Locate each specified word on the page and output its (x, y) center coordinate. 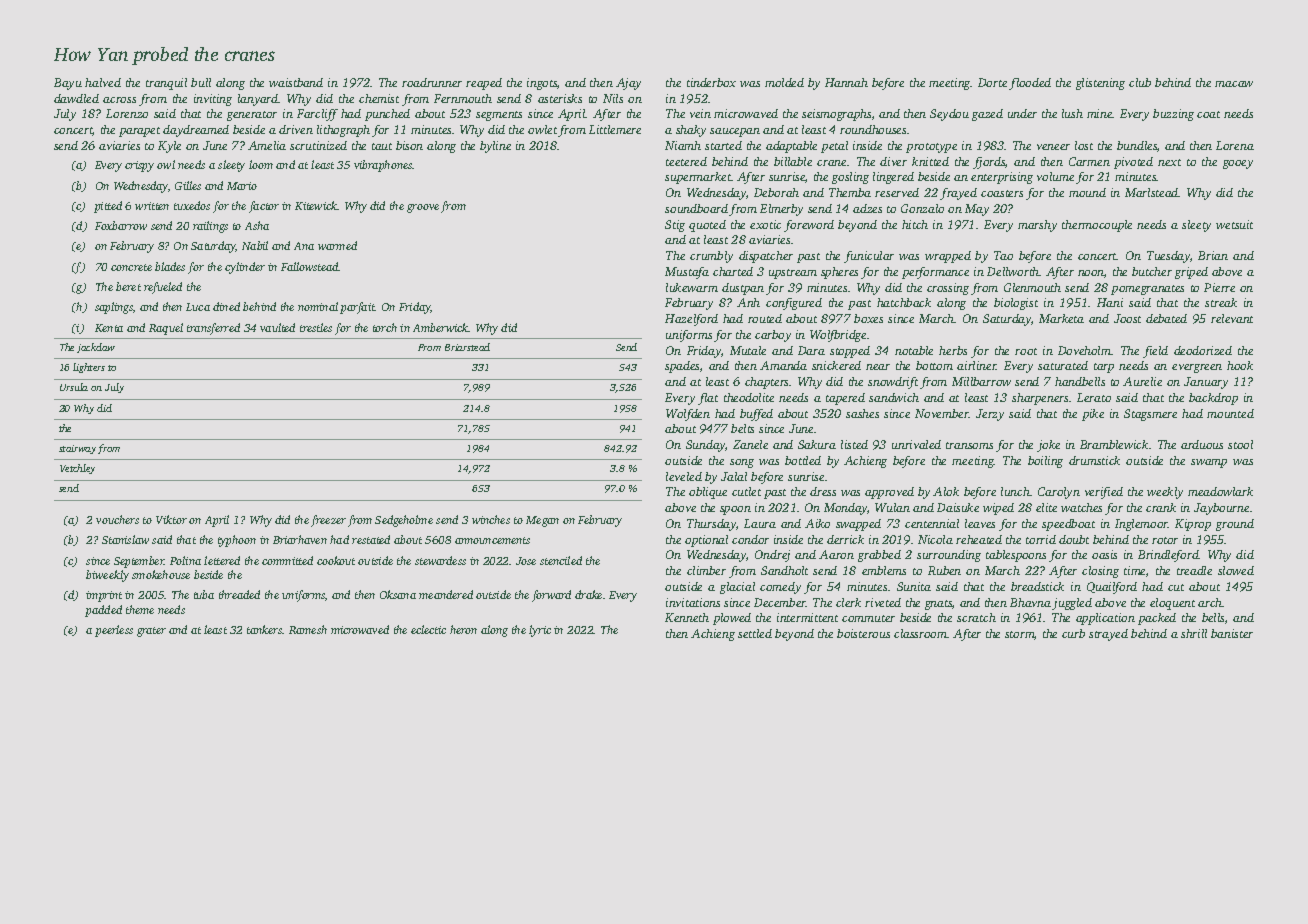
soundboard (696, 208)
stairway (77, 449)
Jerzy (990, 415)
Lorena (1235, 145)
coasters (1002, 193)
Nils (613, 98)
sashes (862, 413)
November (942, 413)
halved (103, 82)
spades (682, 367)
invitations (693, 602)
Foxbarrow (121, 225)
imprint (104, 596)
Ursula (74, 387)
